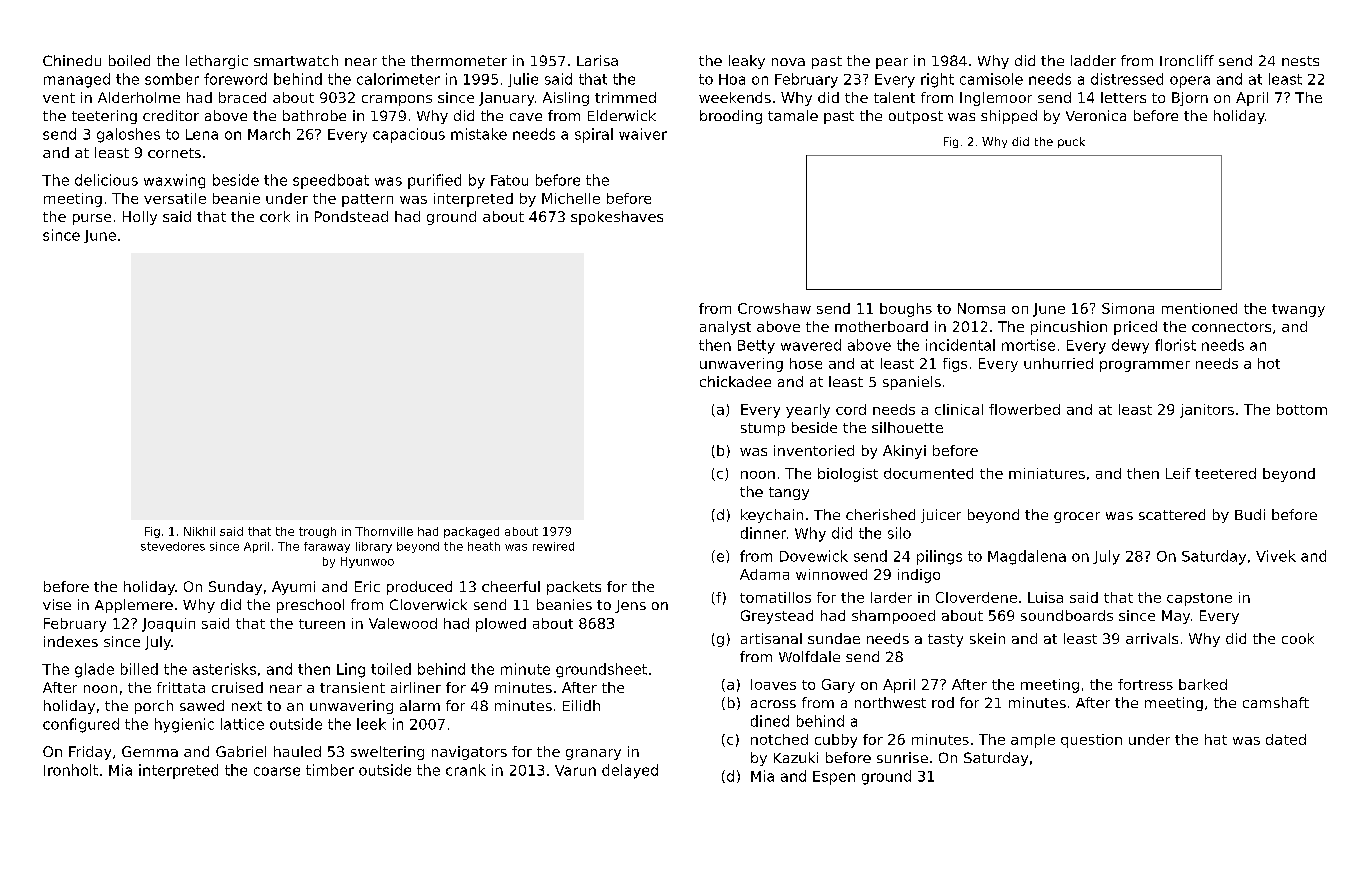  What do you see at coordinates (314, 115) in the screenshot?
I see `bathrobe` at bounding box center [314, 115].
